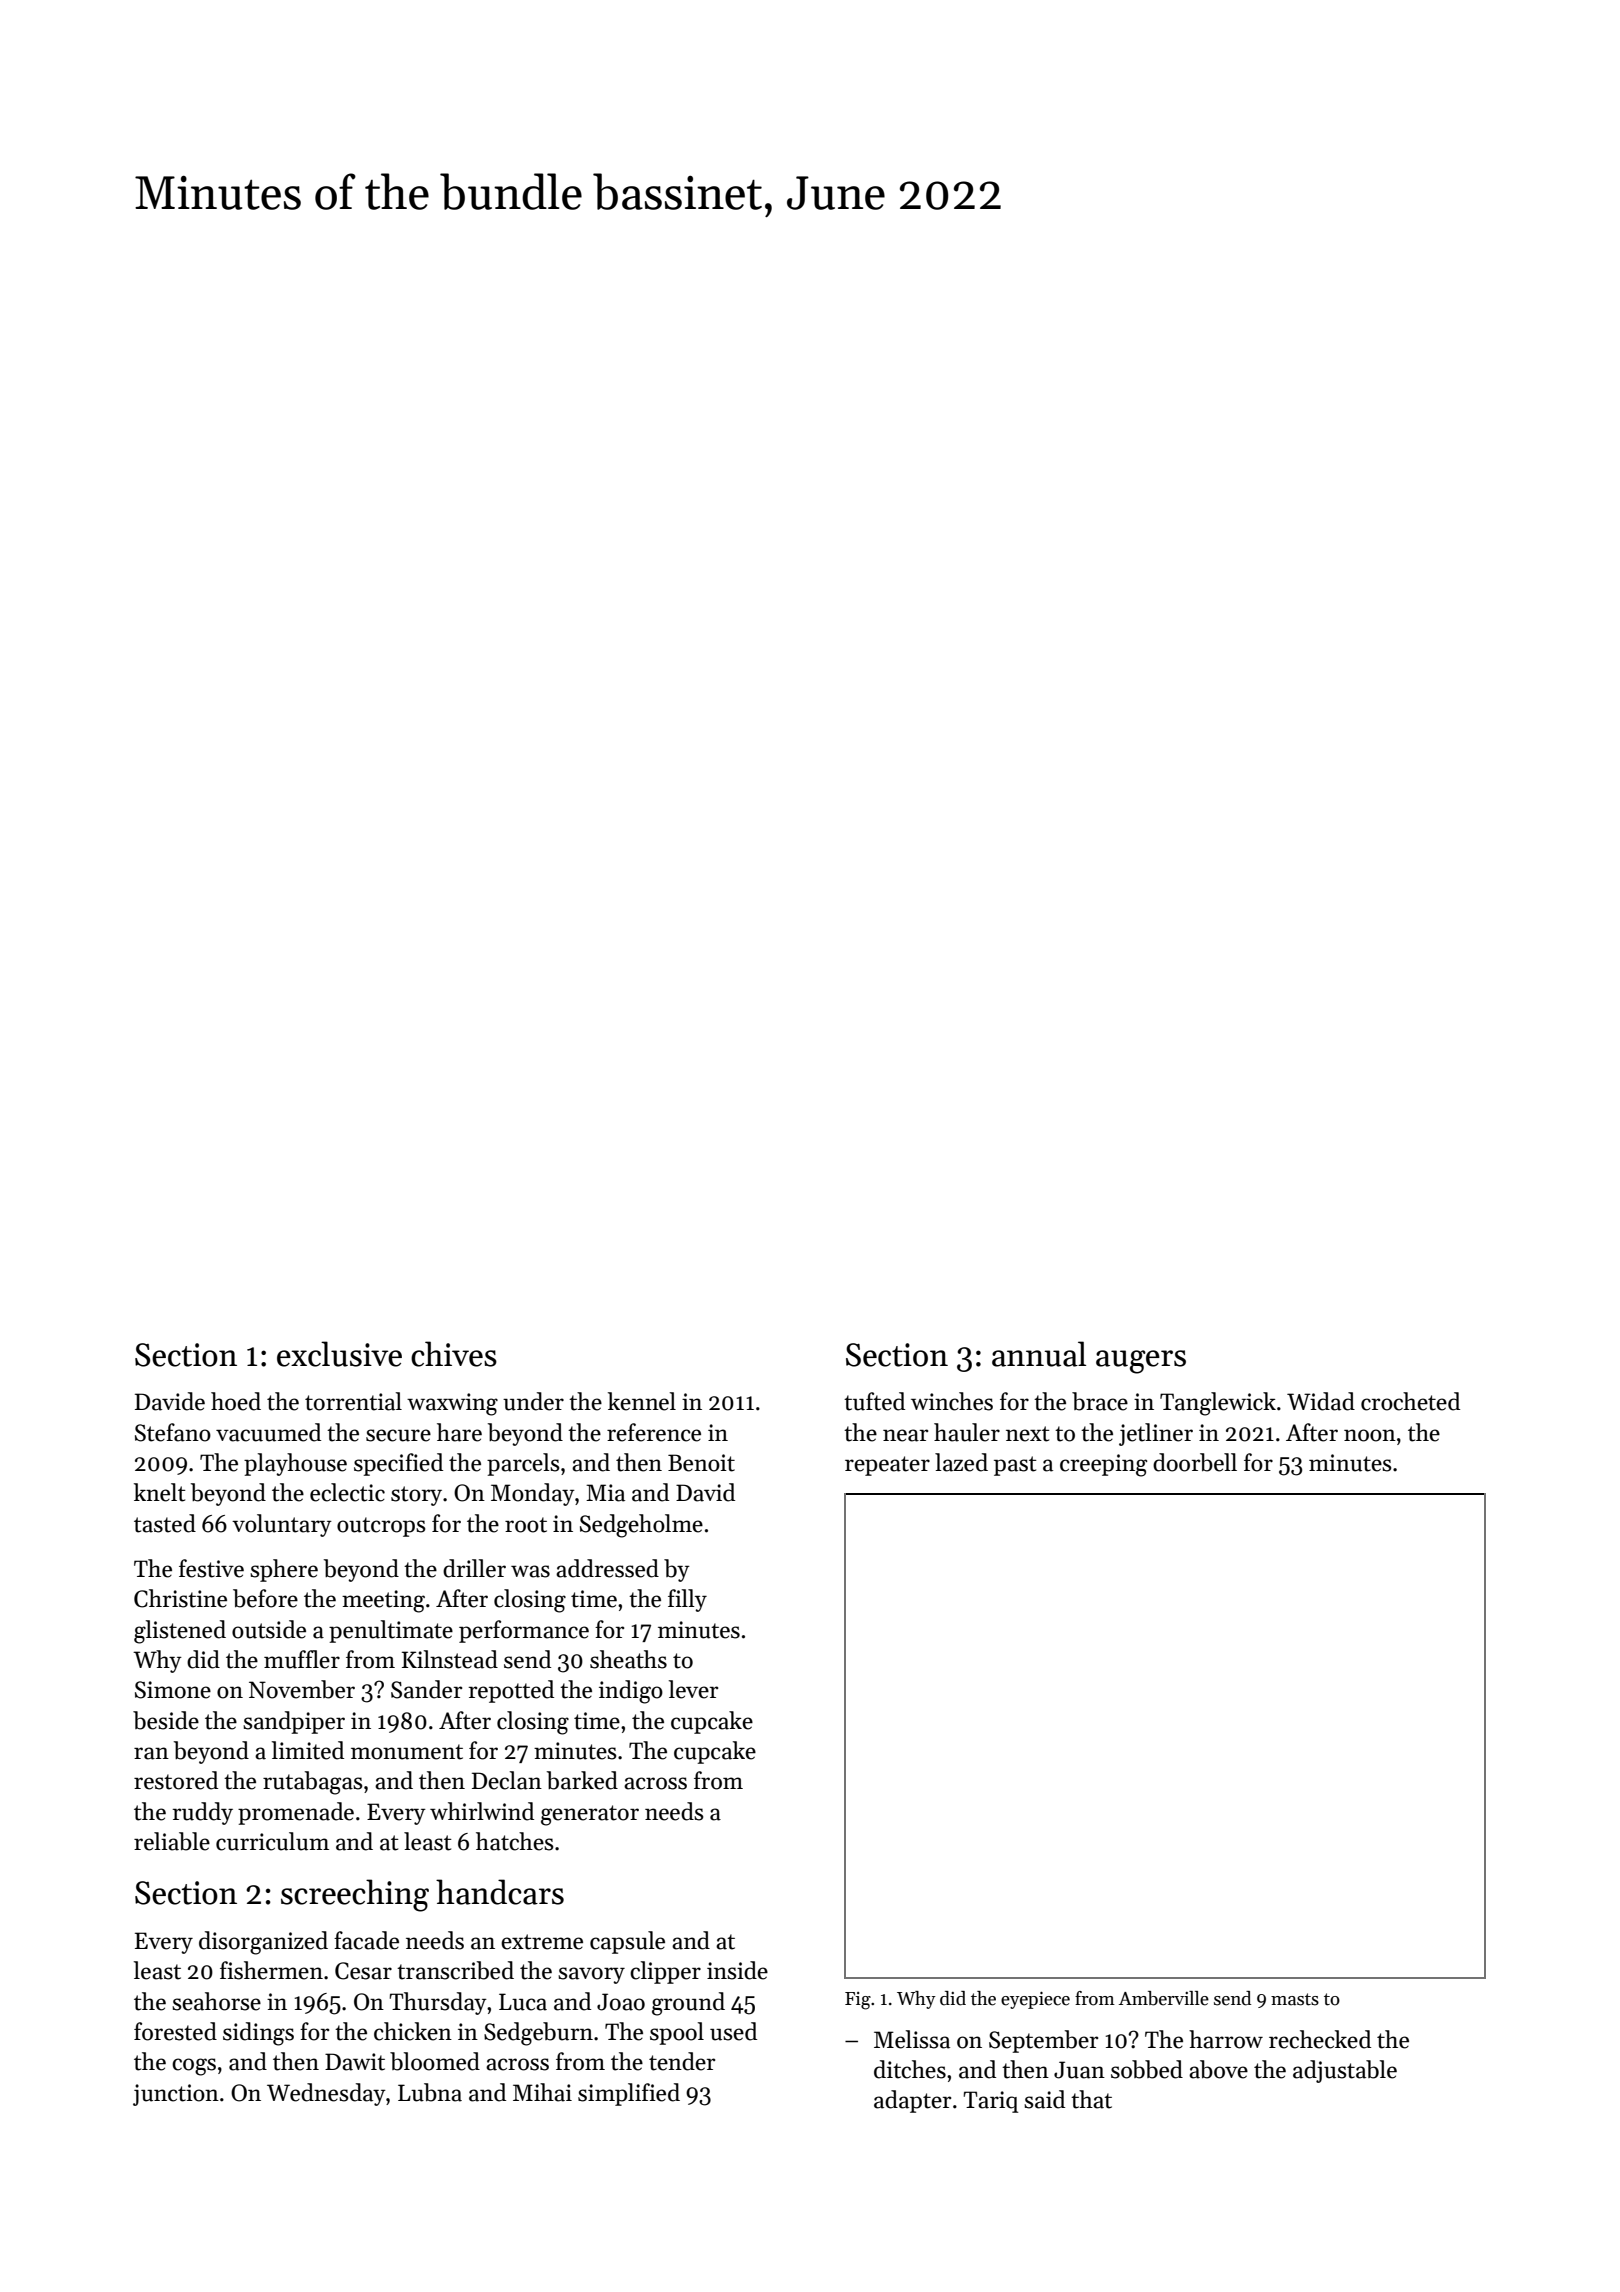  Describe the element at coordinates (693, 1689) in the image. I see `lever` at that location.
